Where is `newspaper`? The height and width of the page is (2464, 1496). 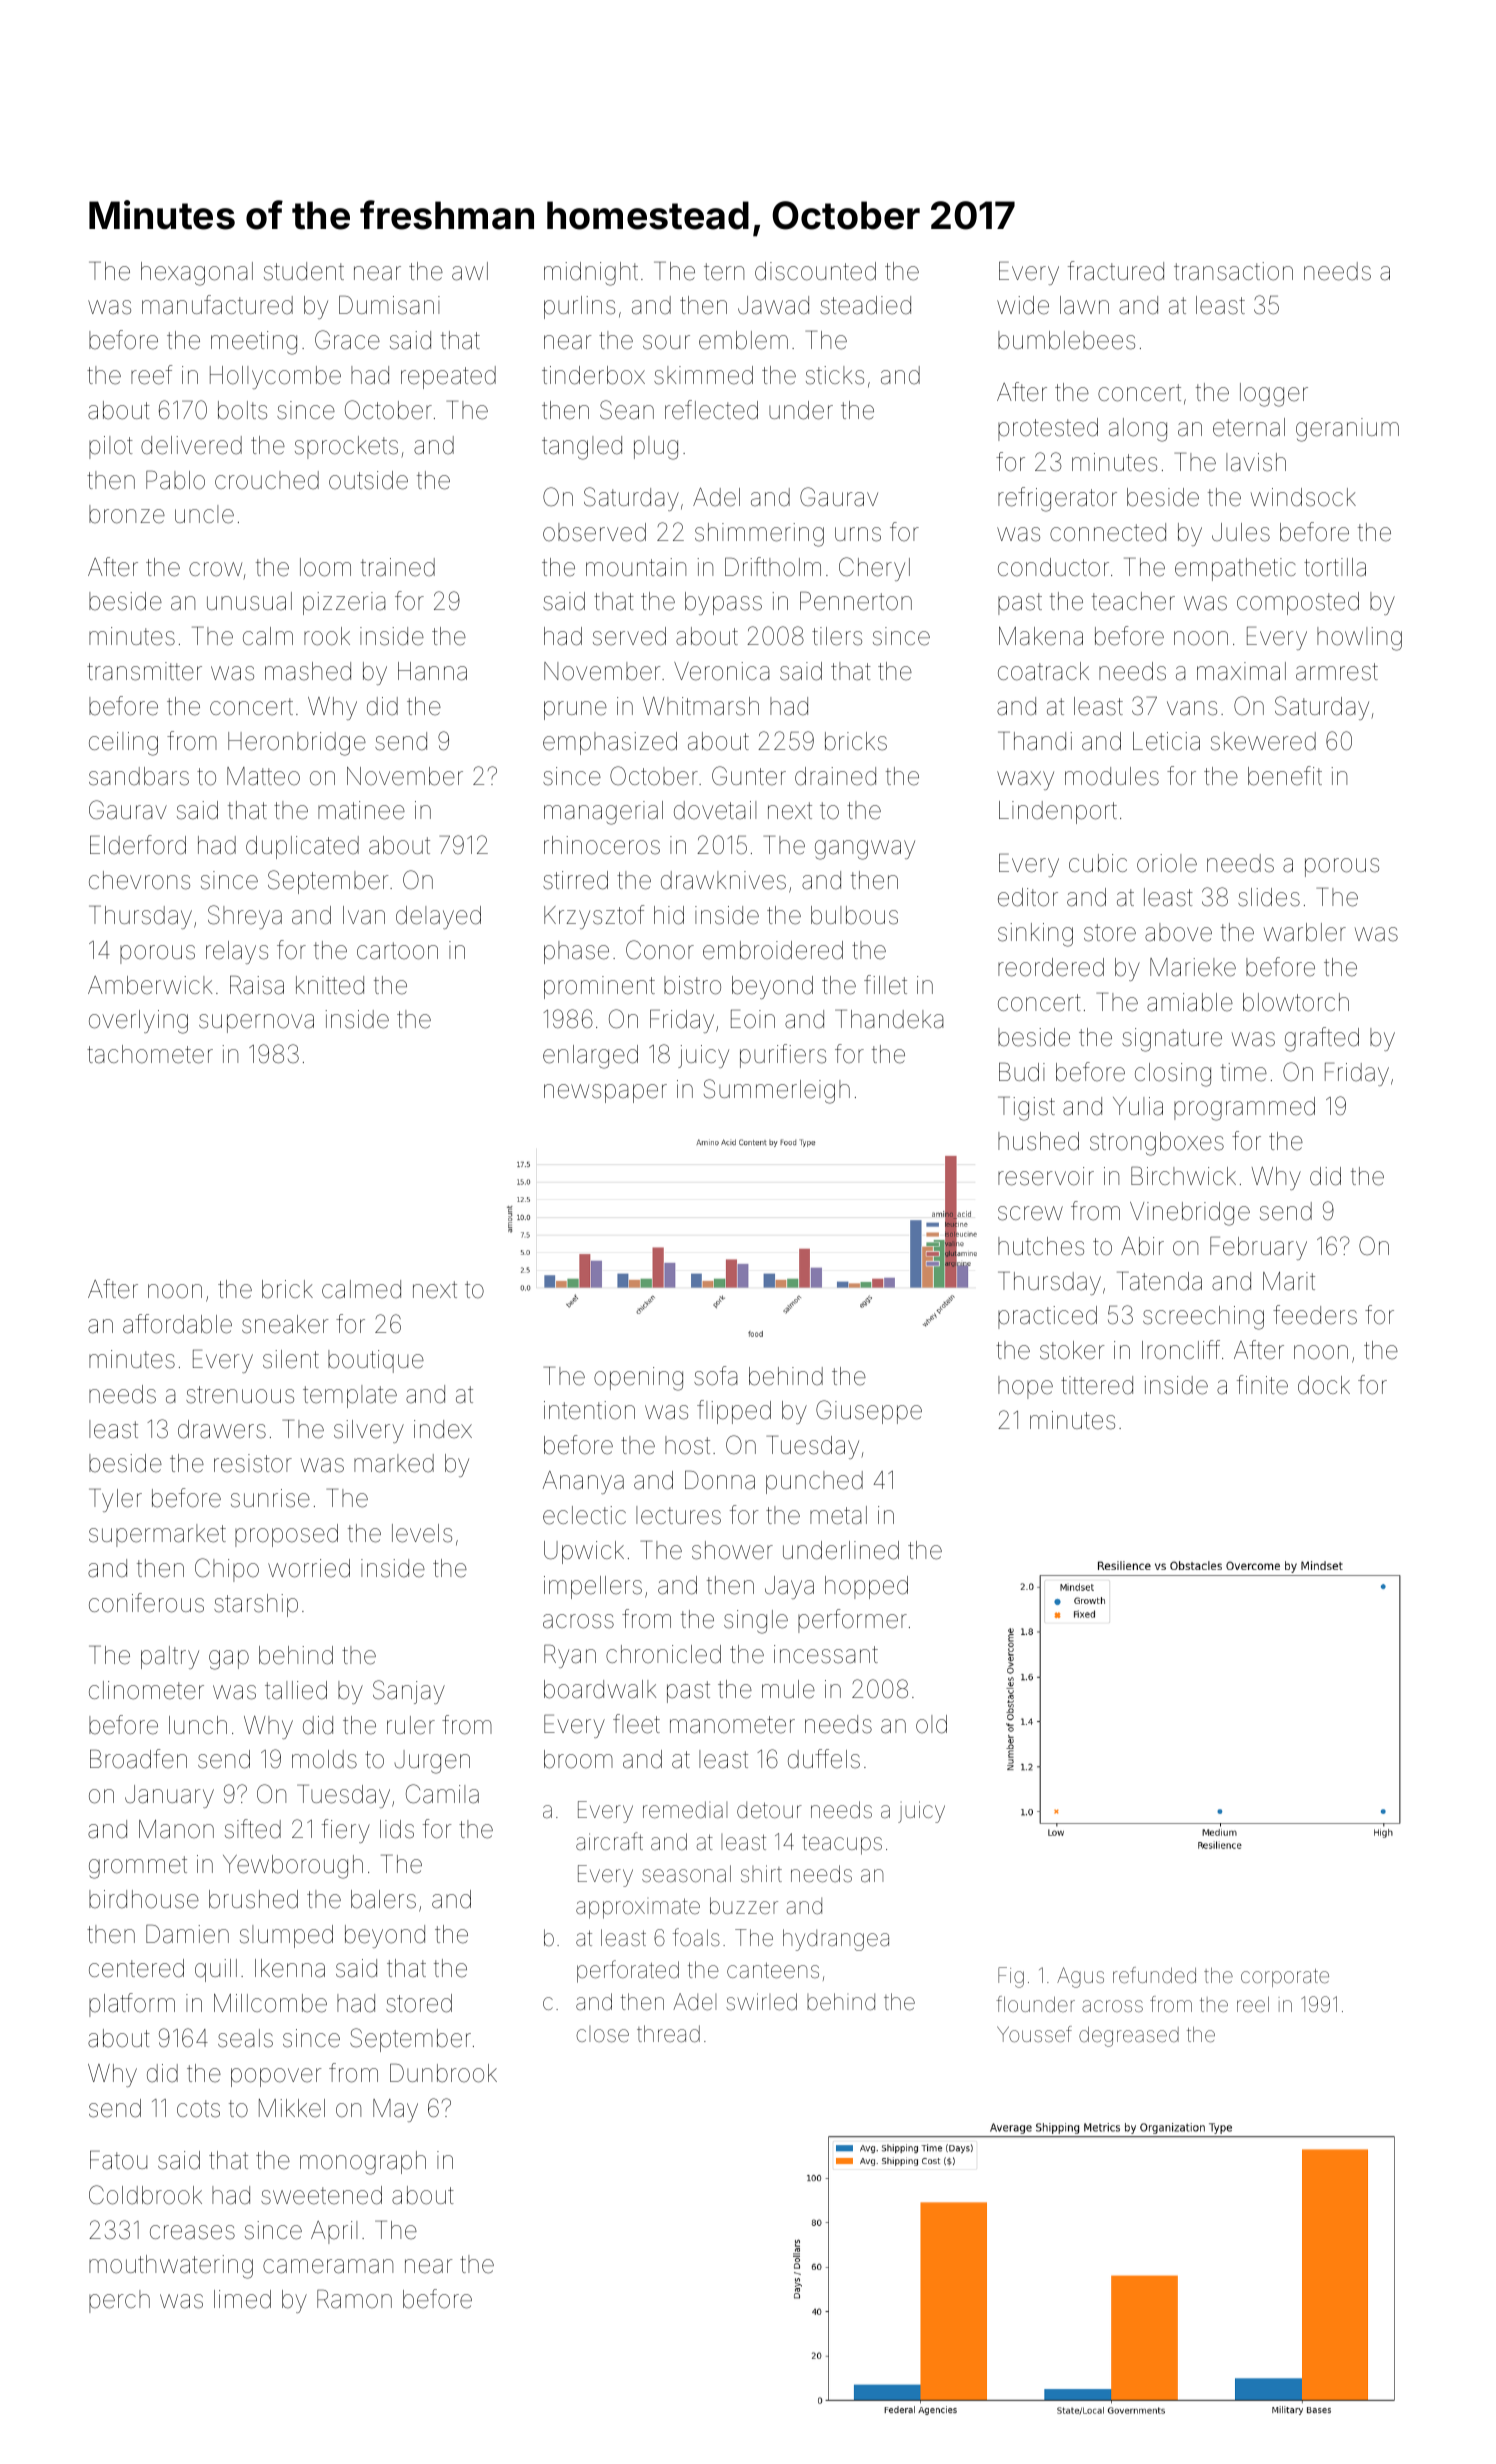 newspaper is located at coordinates (605, 1093).
